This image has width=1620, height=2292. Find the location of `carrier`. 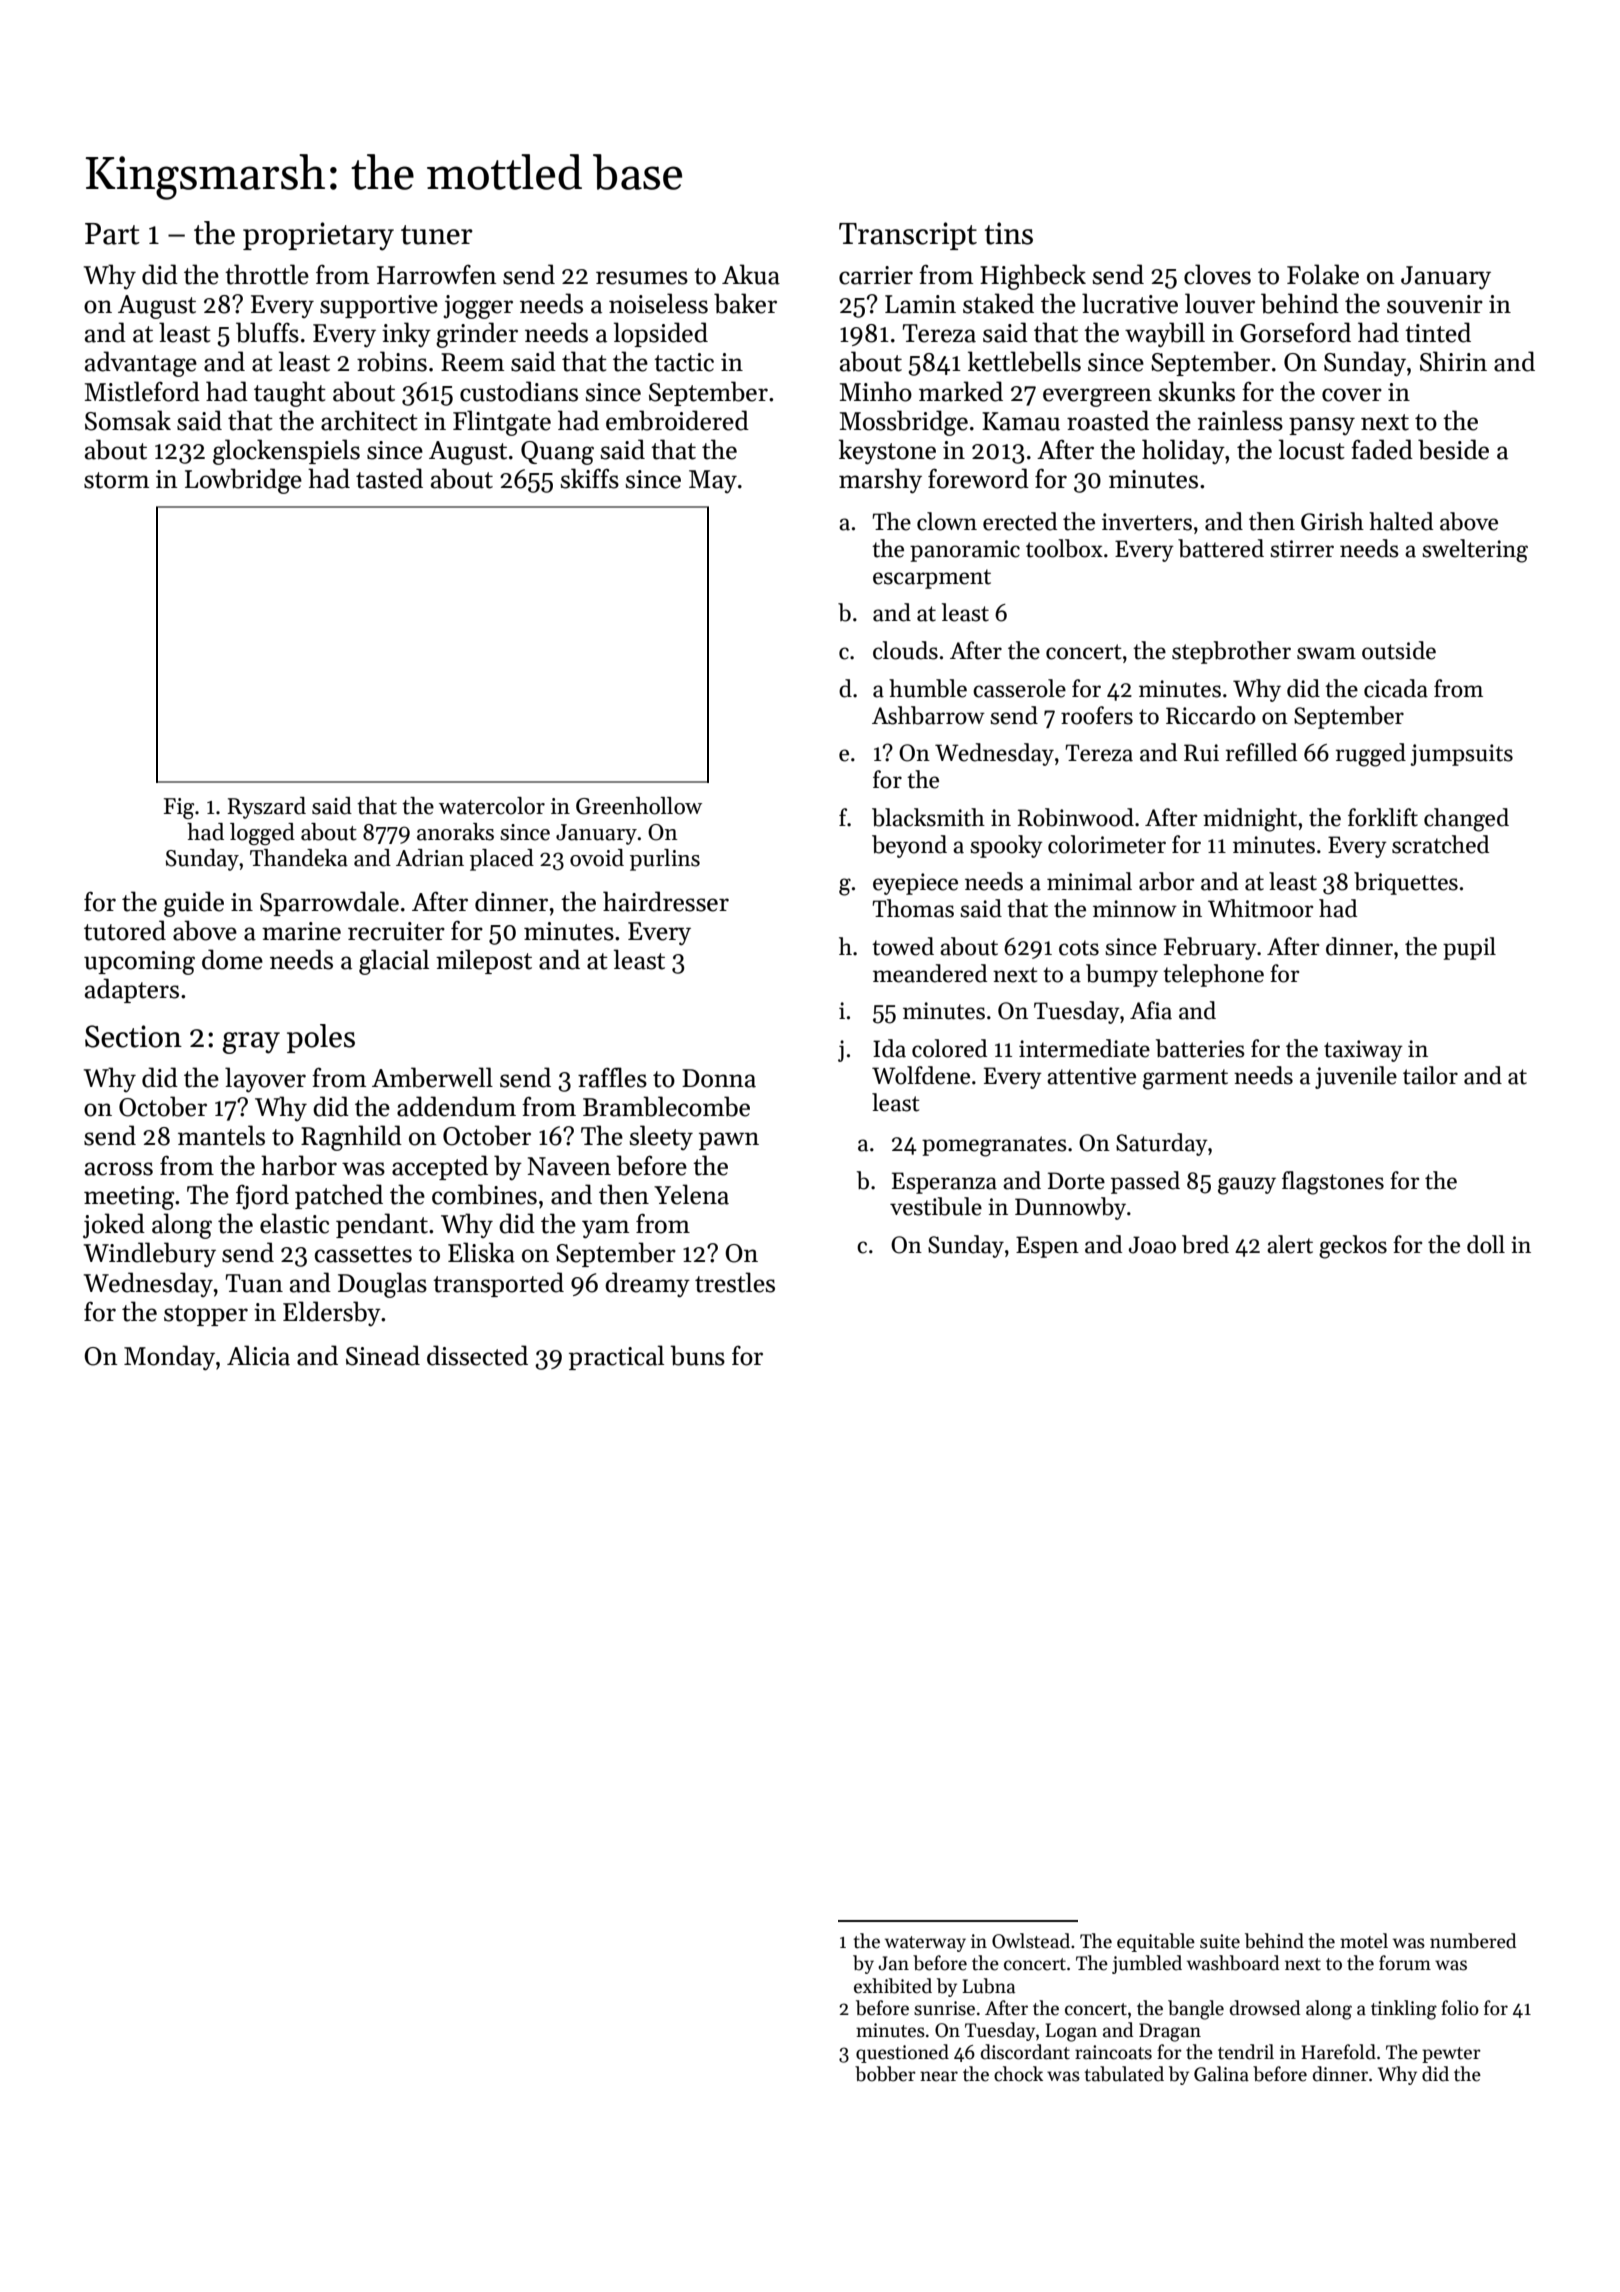

carrier is located at coordinates (876, 275).
